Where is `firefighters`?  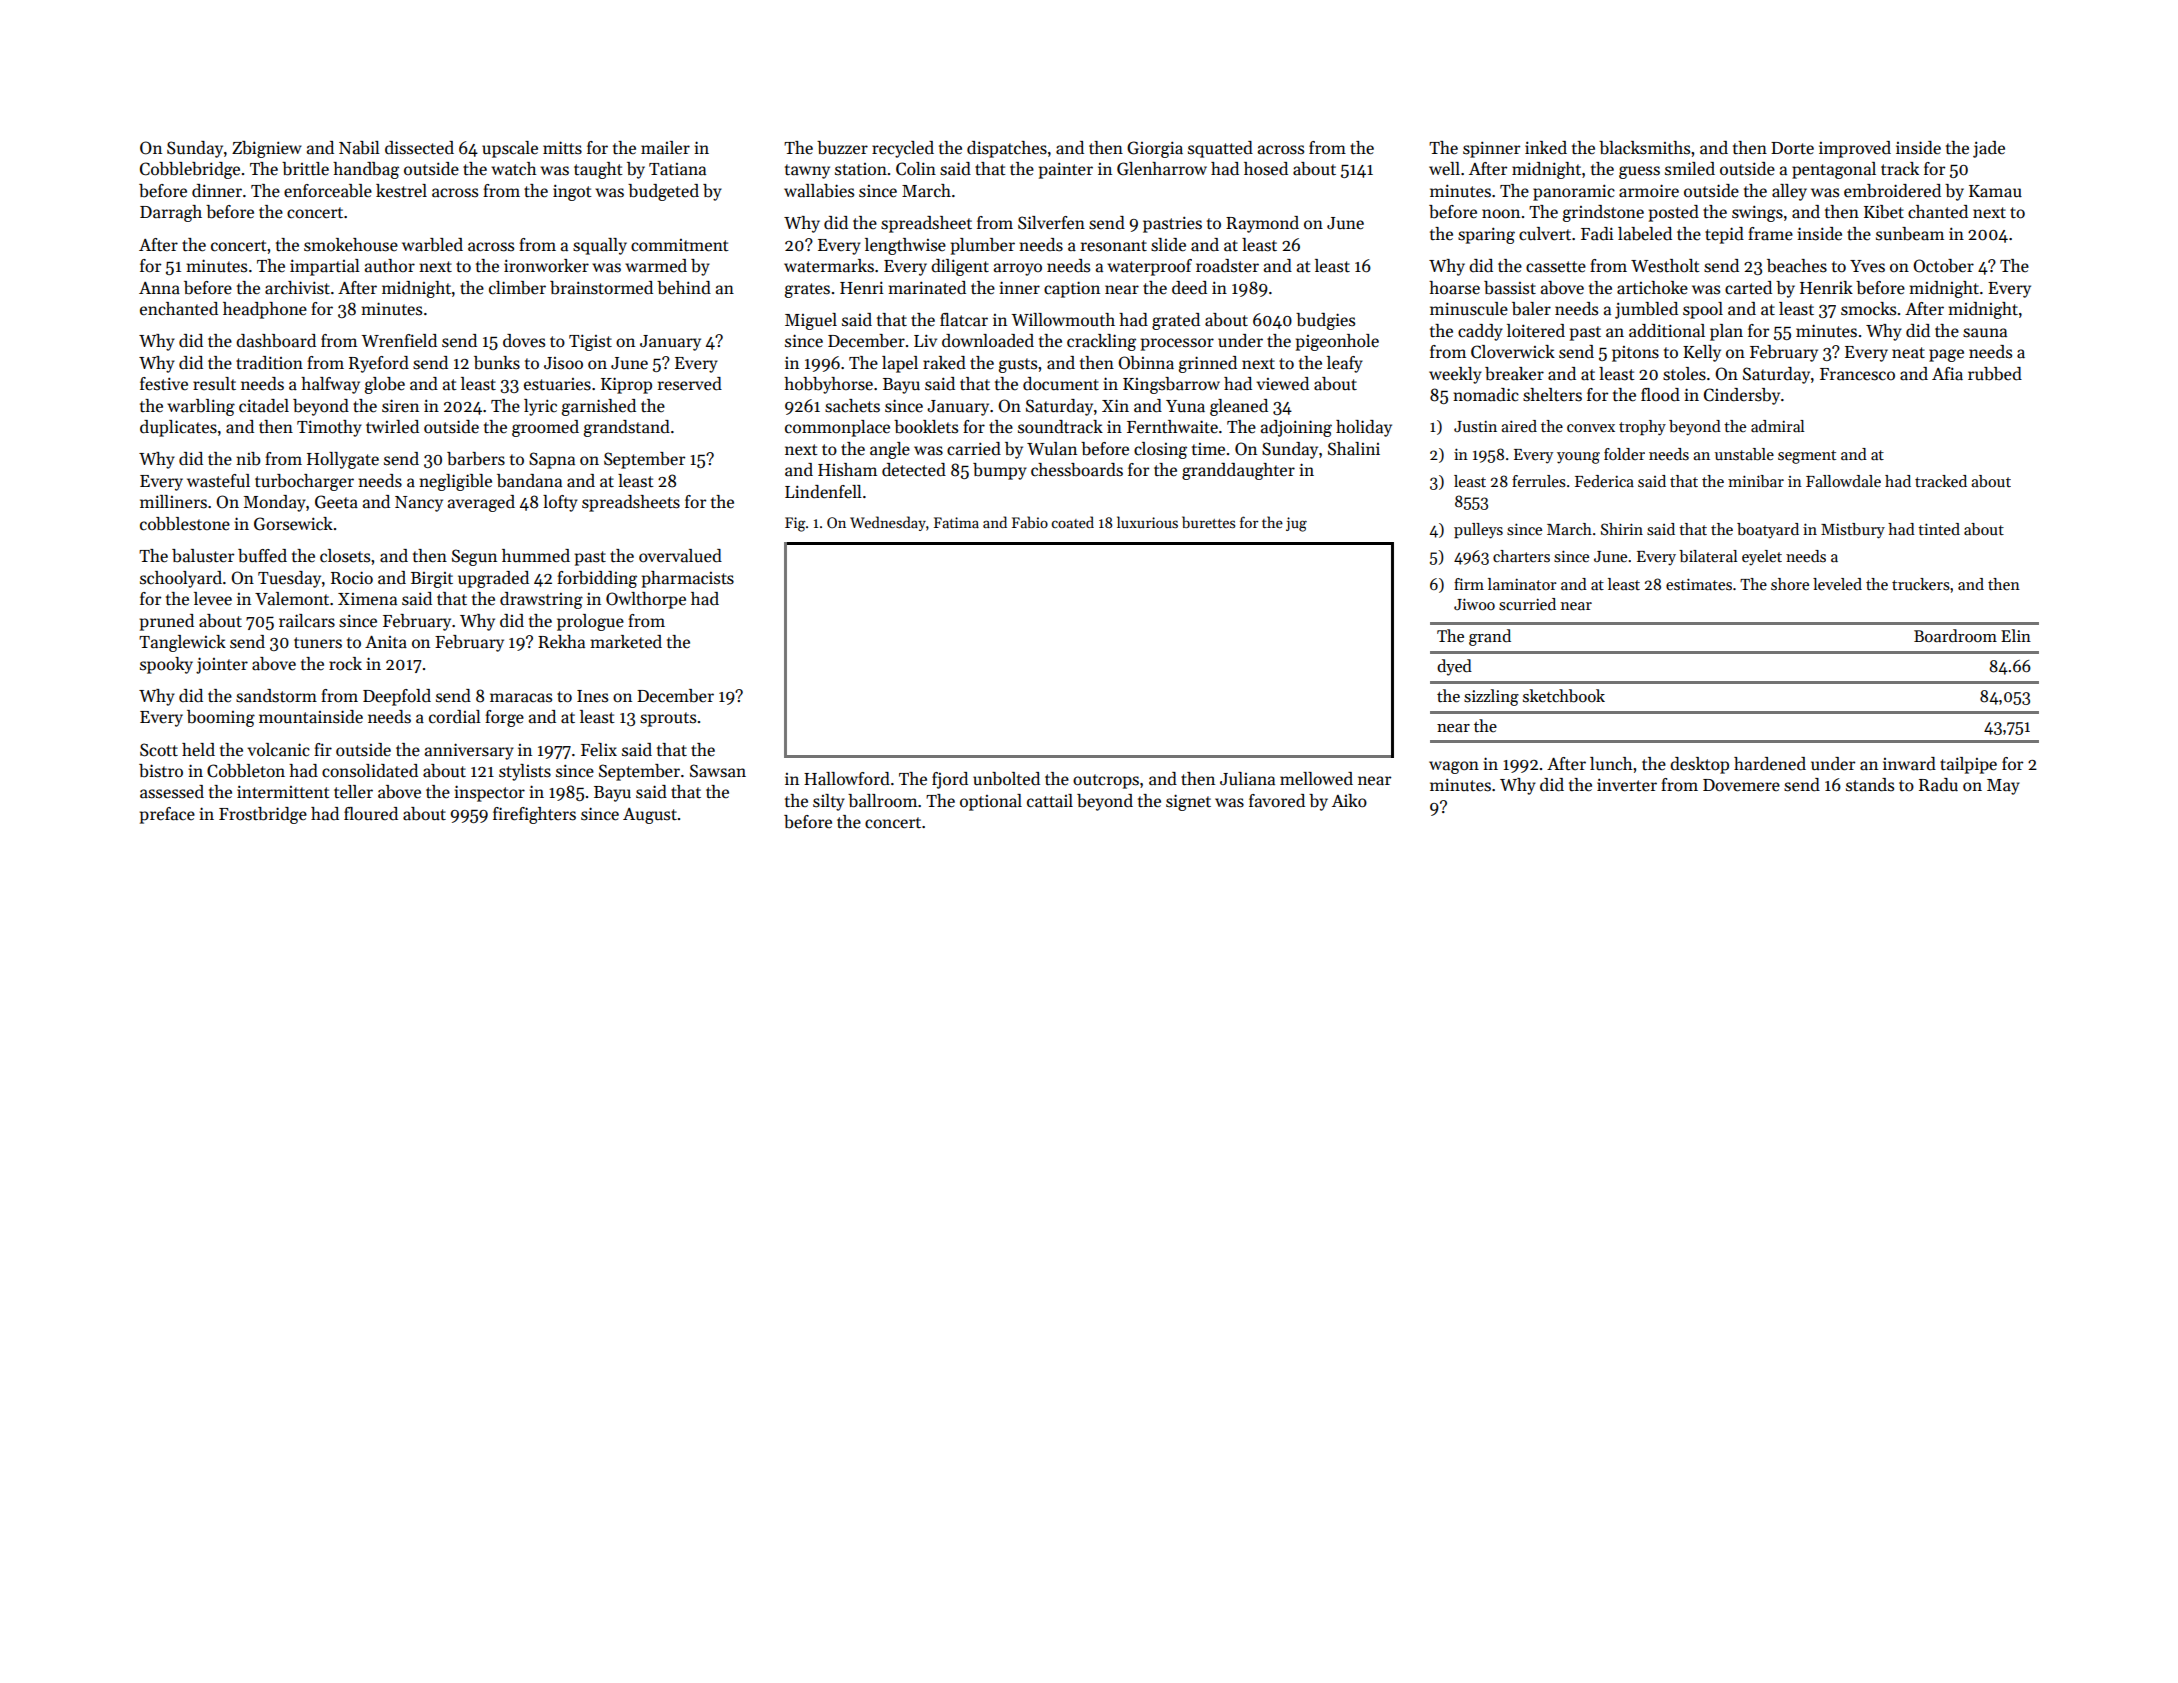 firefighters is located at coordinates (534, 815).
